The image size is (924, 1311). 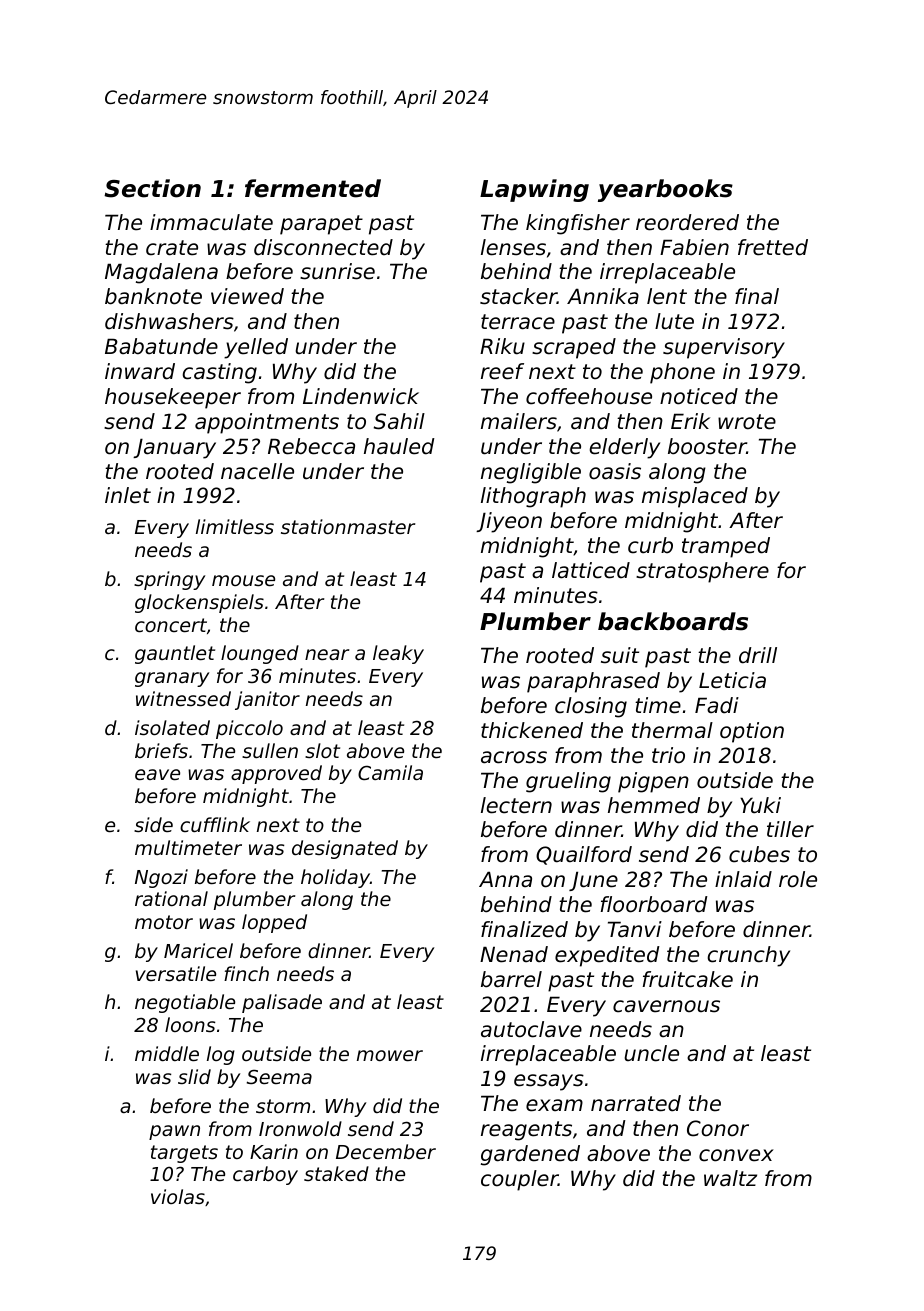 I want to click on motor, so click(x=164, y=922).
